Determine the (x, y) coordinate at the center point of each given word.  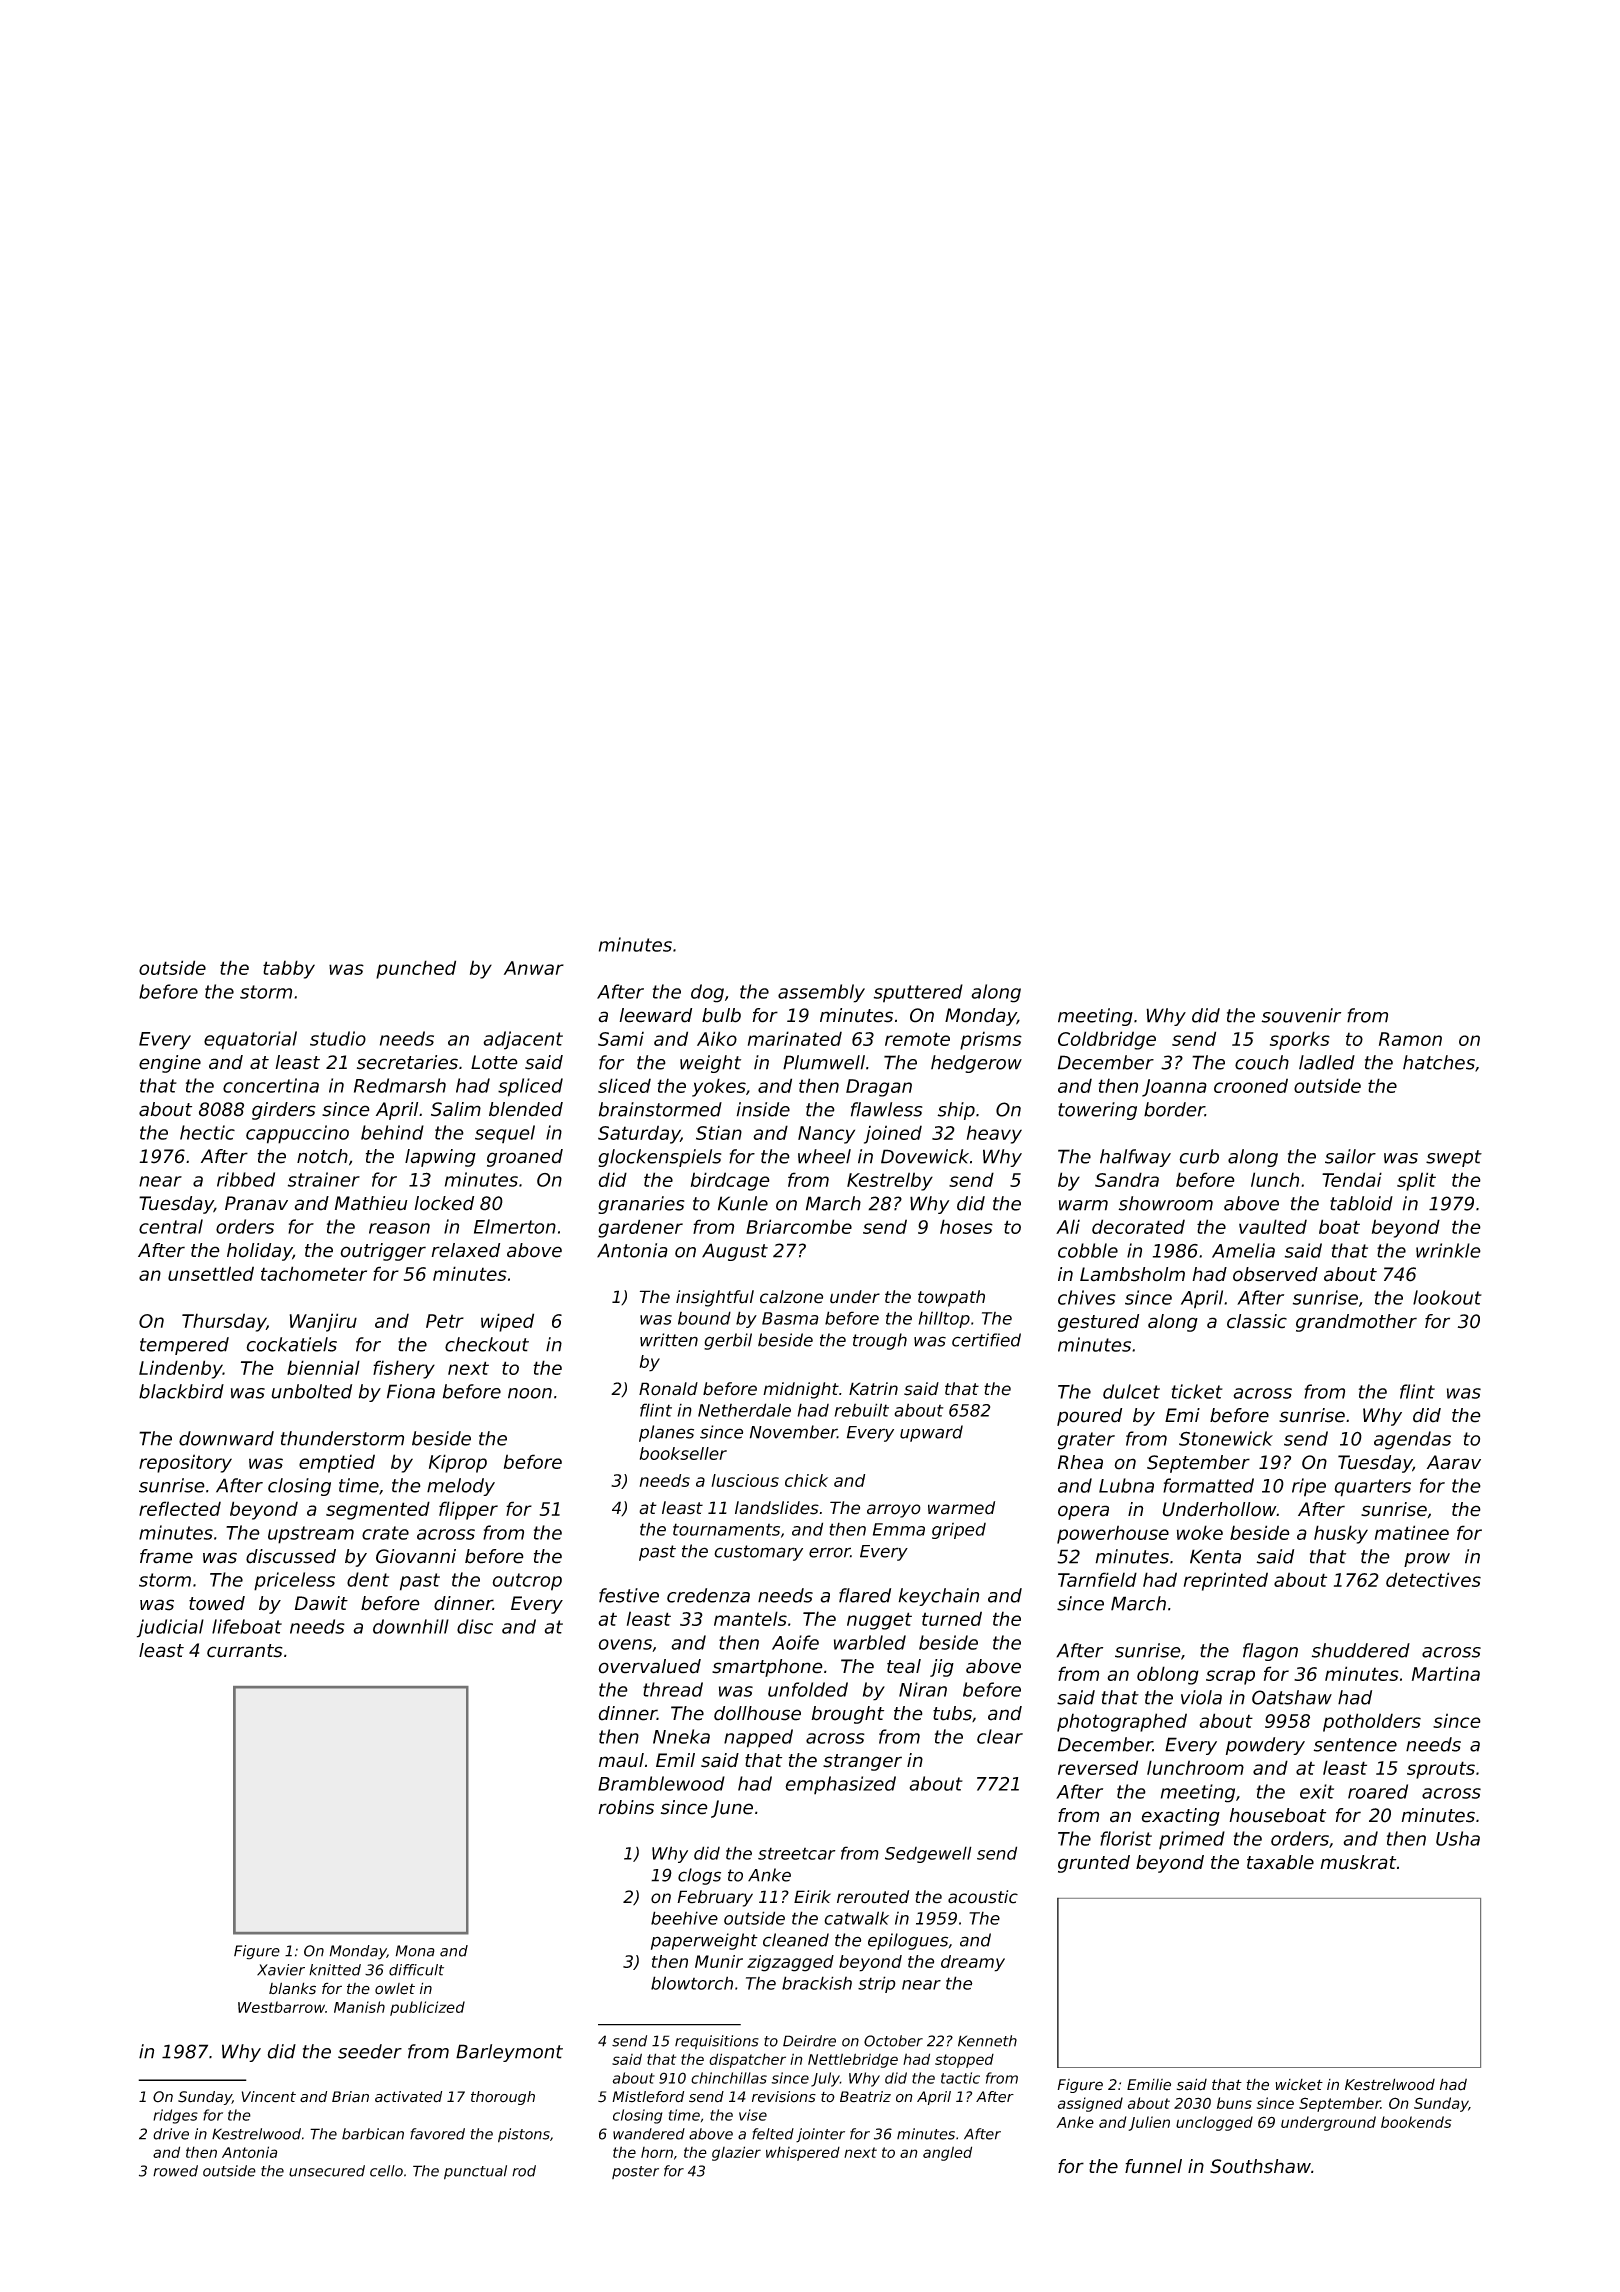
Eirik (812, 1896)
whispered (803, 2153)
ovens (625, 1645)
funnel (1153, 2166)
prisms (991, 1040)
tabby (289, 969)
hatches (1439, 1062)
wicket (1299, 2085)
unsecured (327, 2171)
